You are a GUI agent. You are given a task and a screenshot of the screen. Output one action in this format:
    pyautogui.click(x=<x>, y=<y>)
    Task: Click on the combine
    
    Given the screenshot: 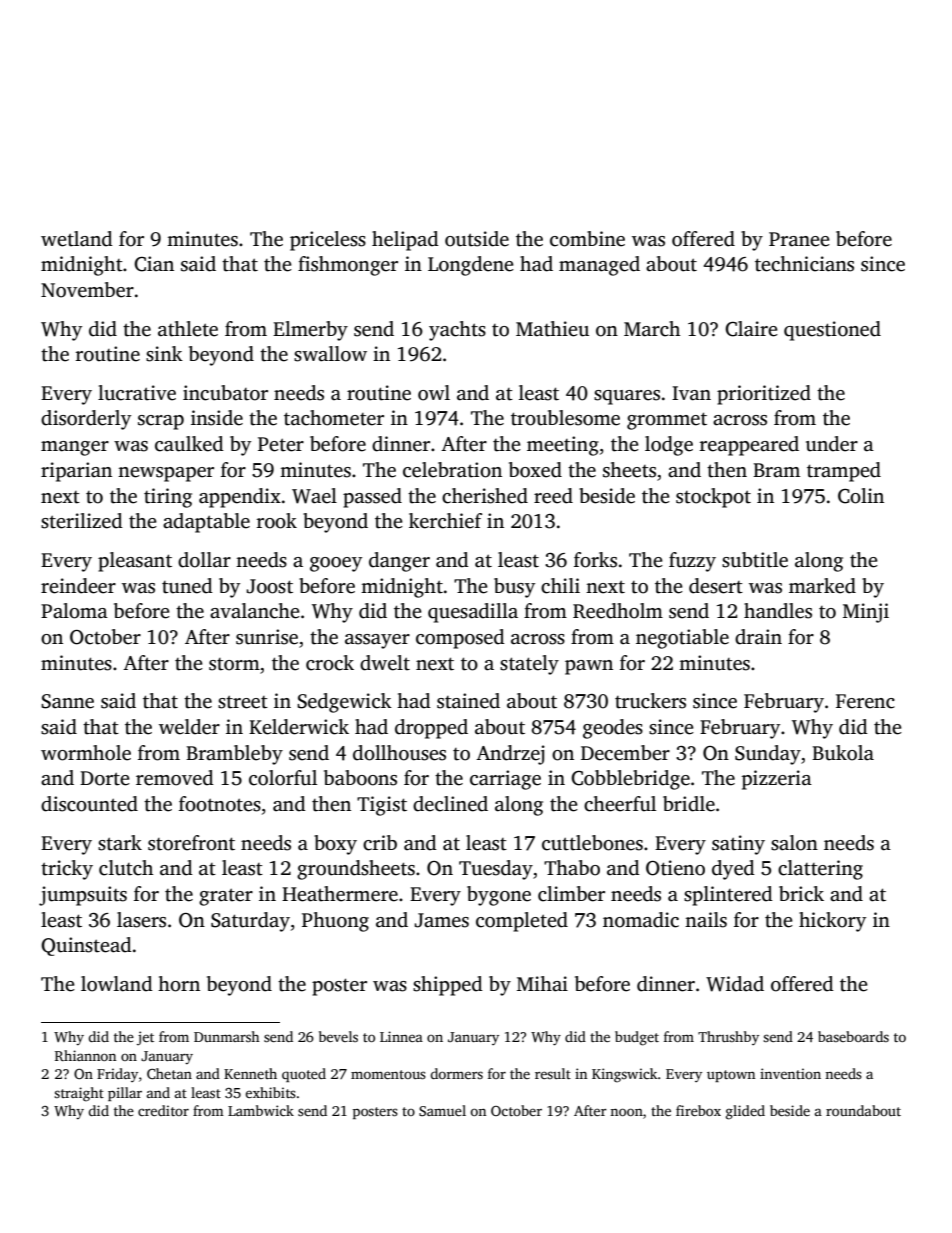 What is the action you would take?
    pyautogui.click(x=587, y=239)
